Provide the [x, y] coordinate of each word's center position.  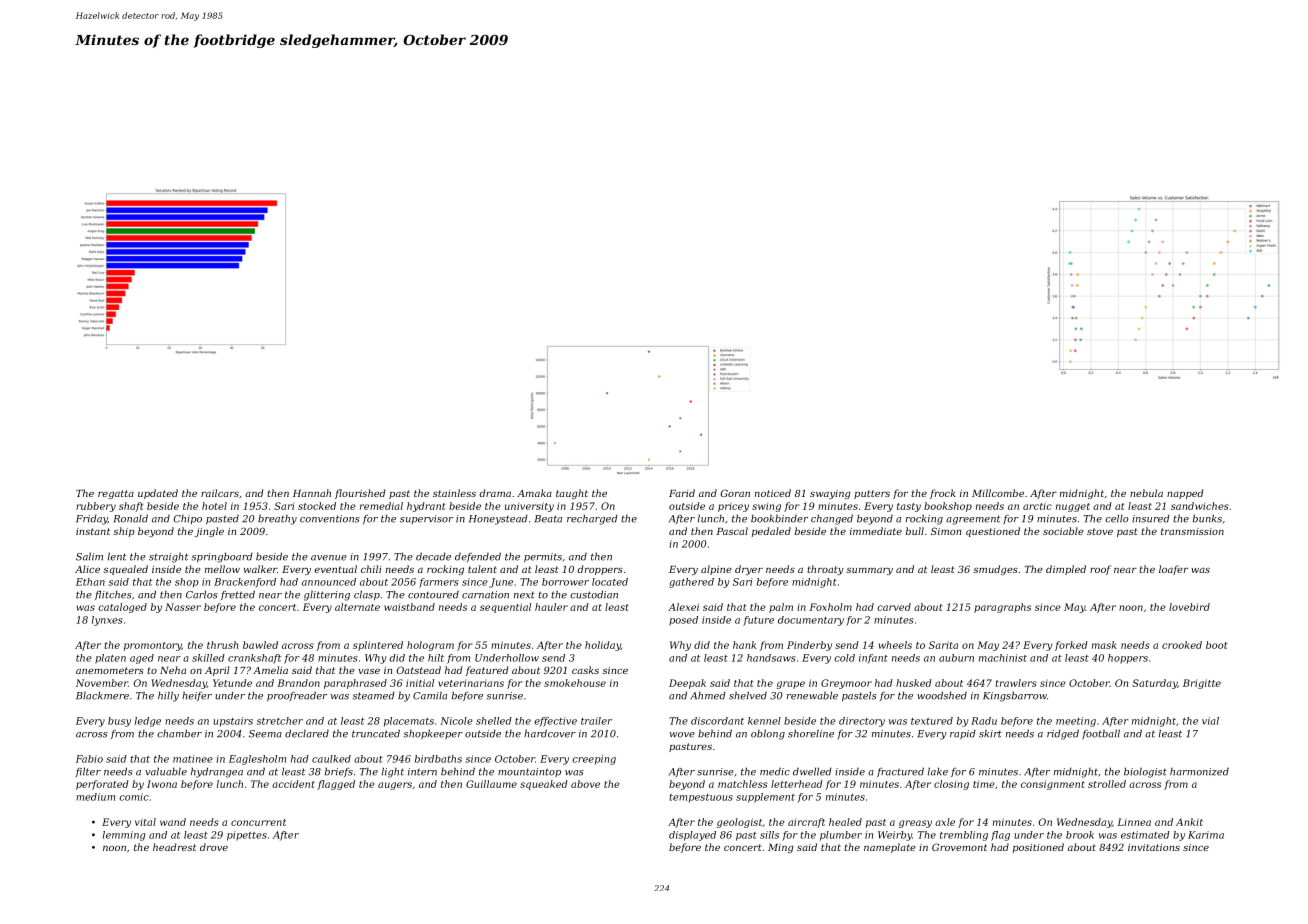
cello [1116, 518]
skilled [208, 658]
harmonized [1199, 771]
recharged [592, 519]
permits [543, 557]
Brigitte [1202, 684]
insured [1151, 518]
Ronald [131, 518]
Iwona [162, 784]
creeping [594, 760]
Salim [89, 557]
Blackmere [102, 695]
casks [585, 670]
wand [173, 822]
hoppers [1128, 659]
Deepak [687, 684]
